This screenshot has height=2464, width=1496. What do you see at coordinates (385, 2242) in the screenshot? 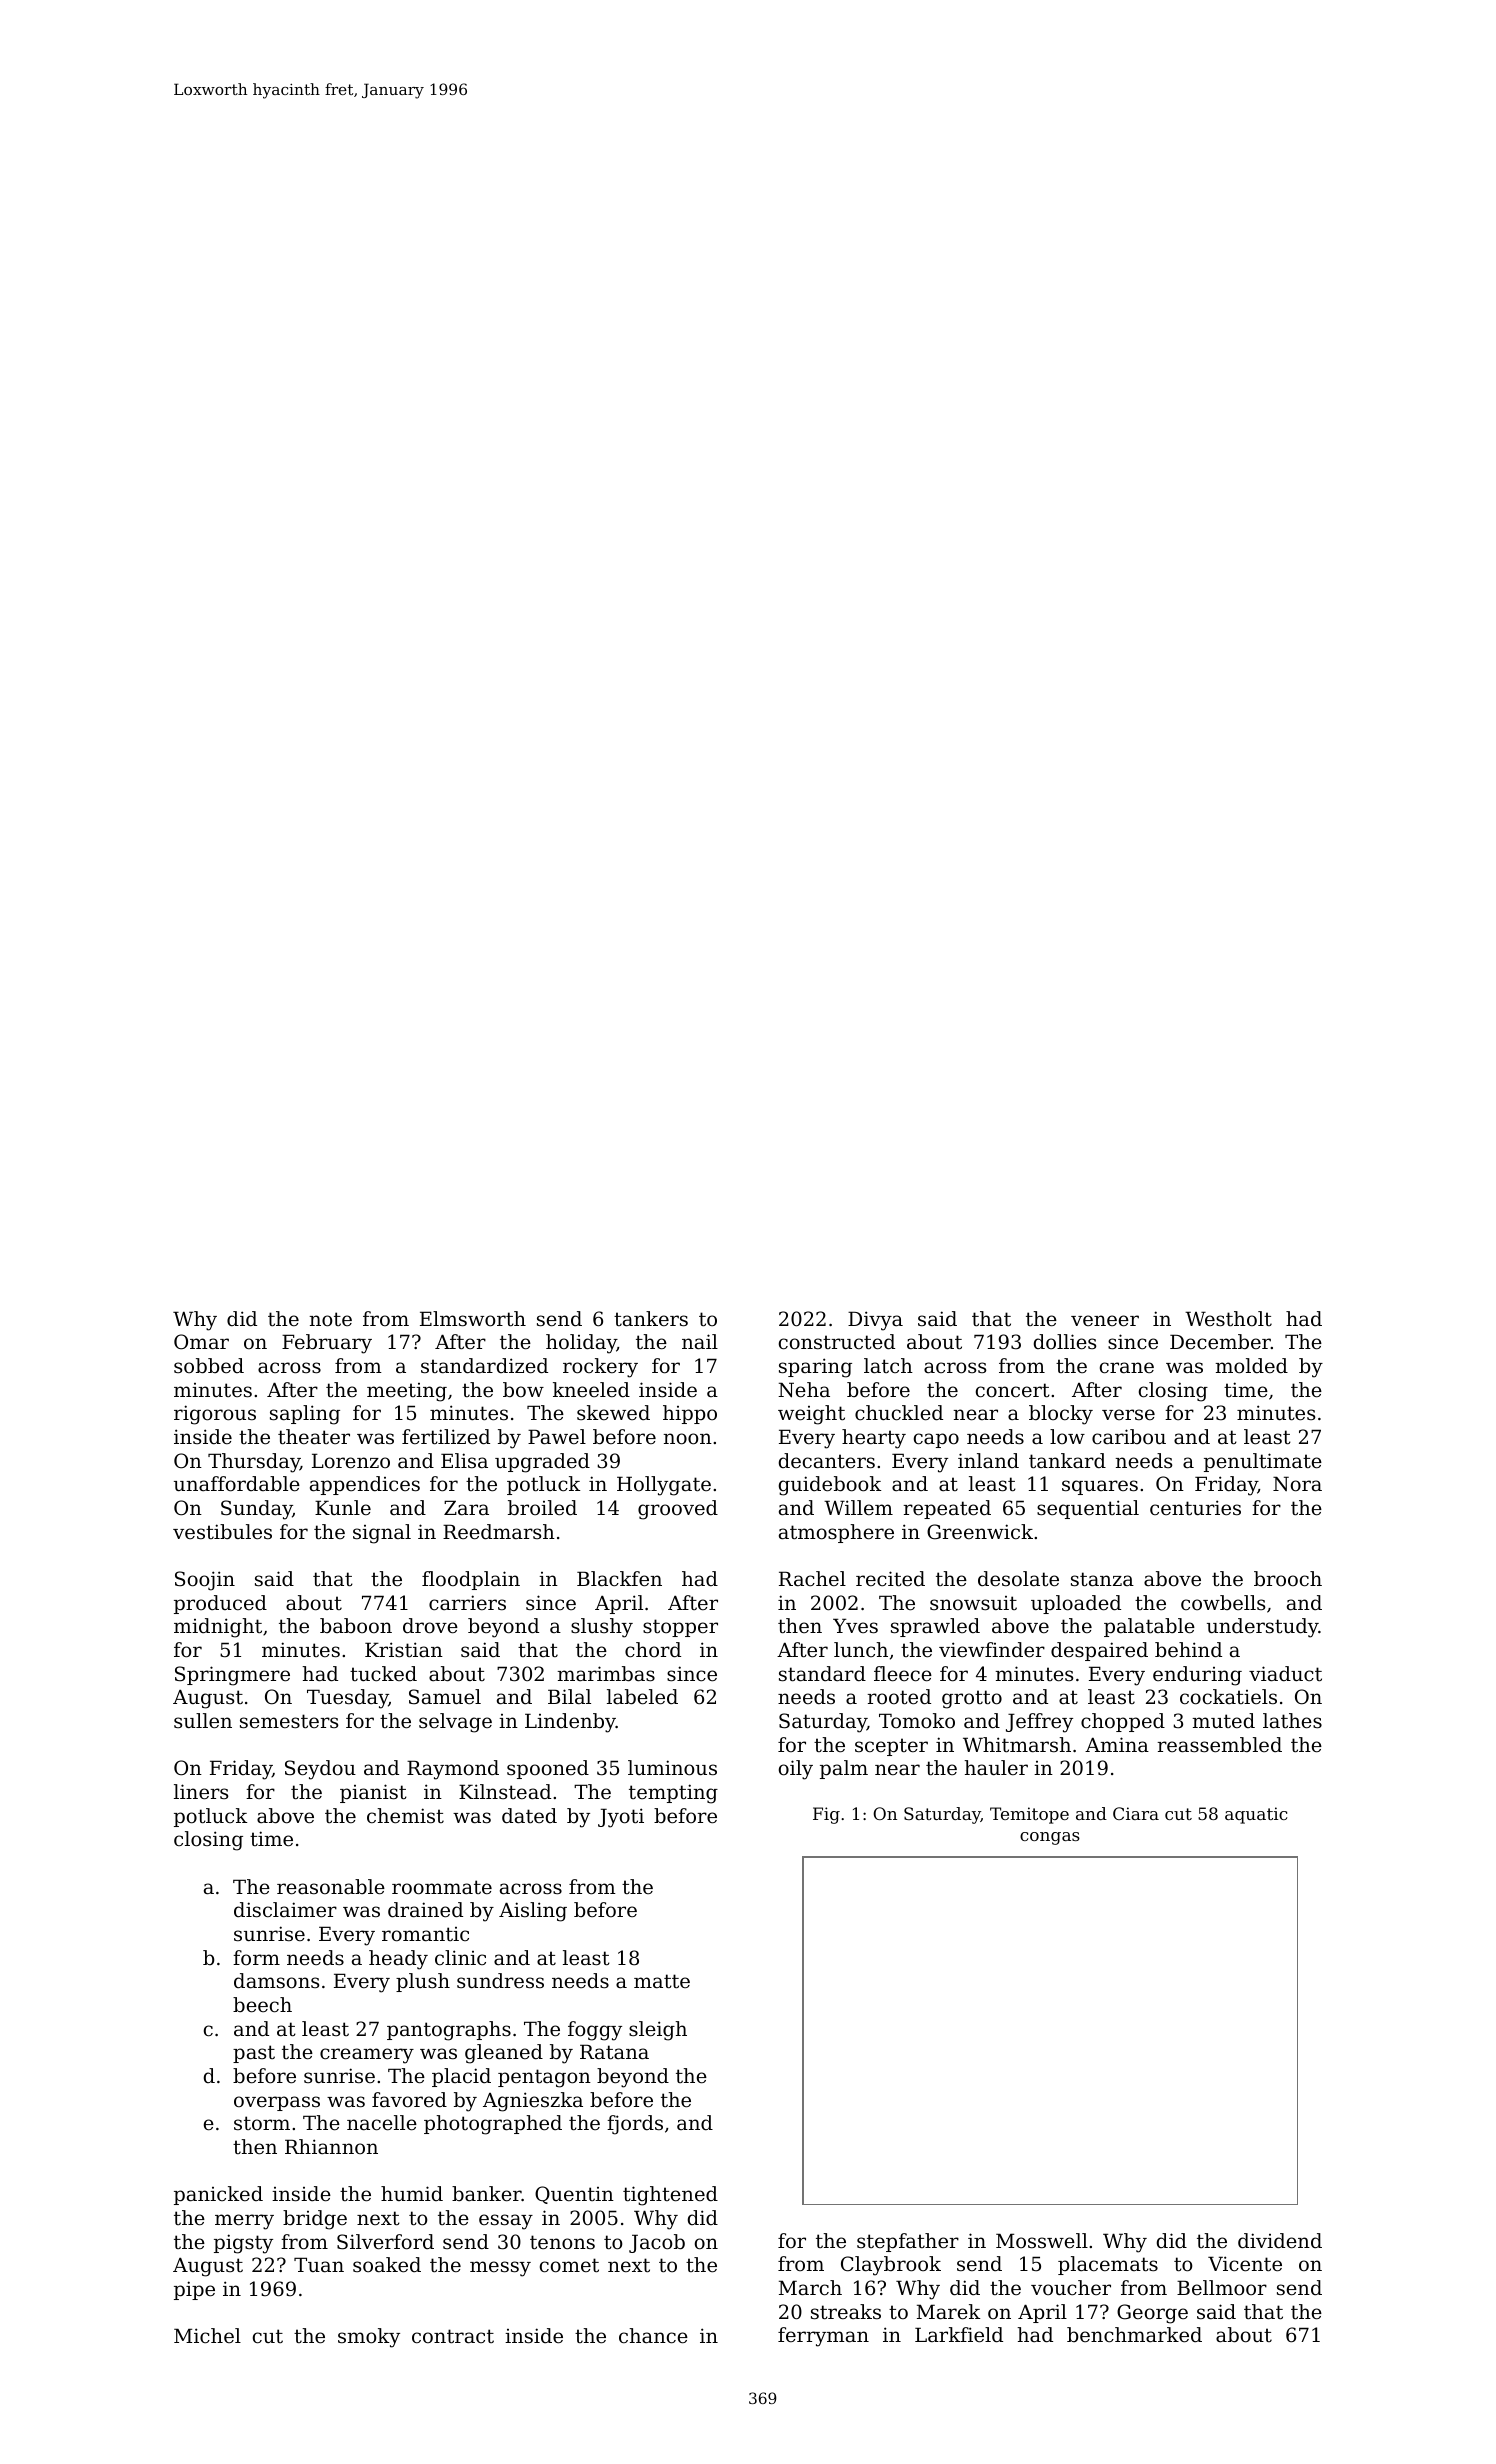
I see `Silverford` at bounding box center [385, 2242].
